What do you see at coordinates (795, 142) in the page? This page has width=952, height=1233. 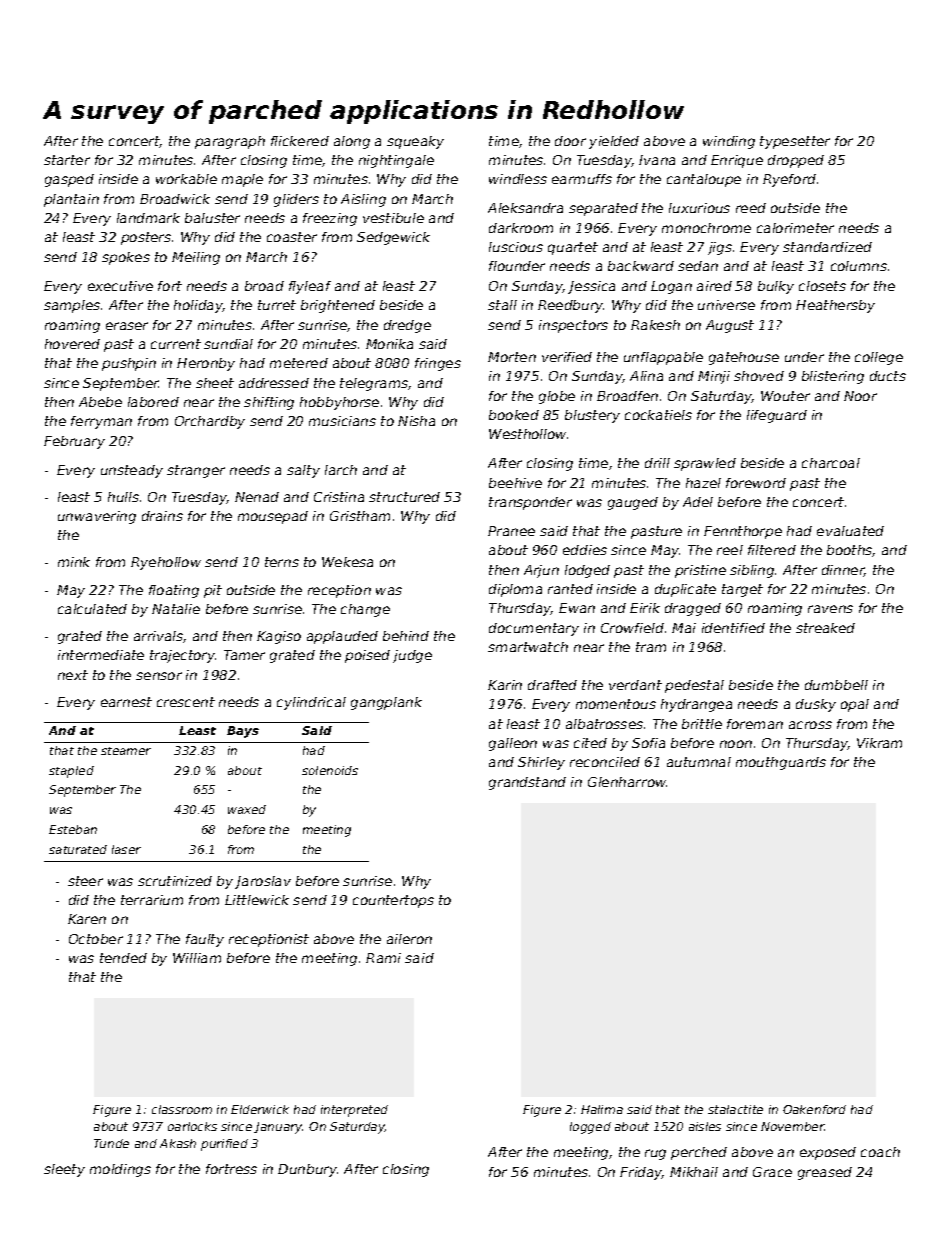 I see `typesetter` at bounding box center [795, 142].
